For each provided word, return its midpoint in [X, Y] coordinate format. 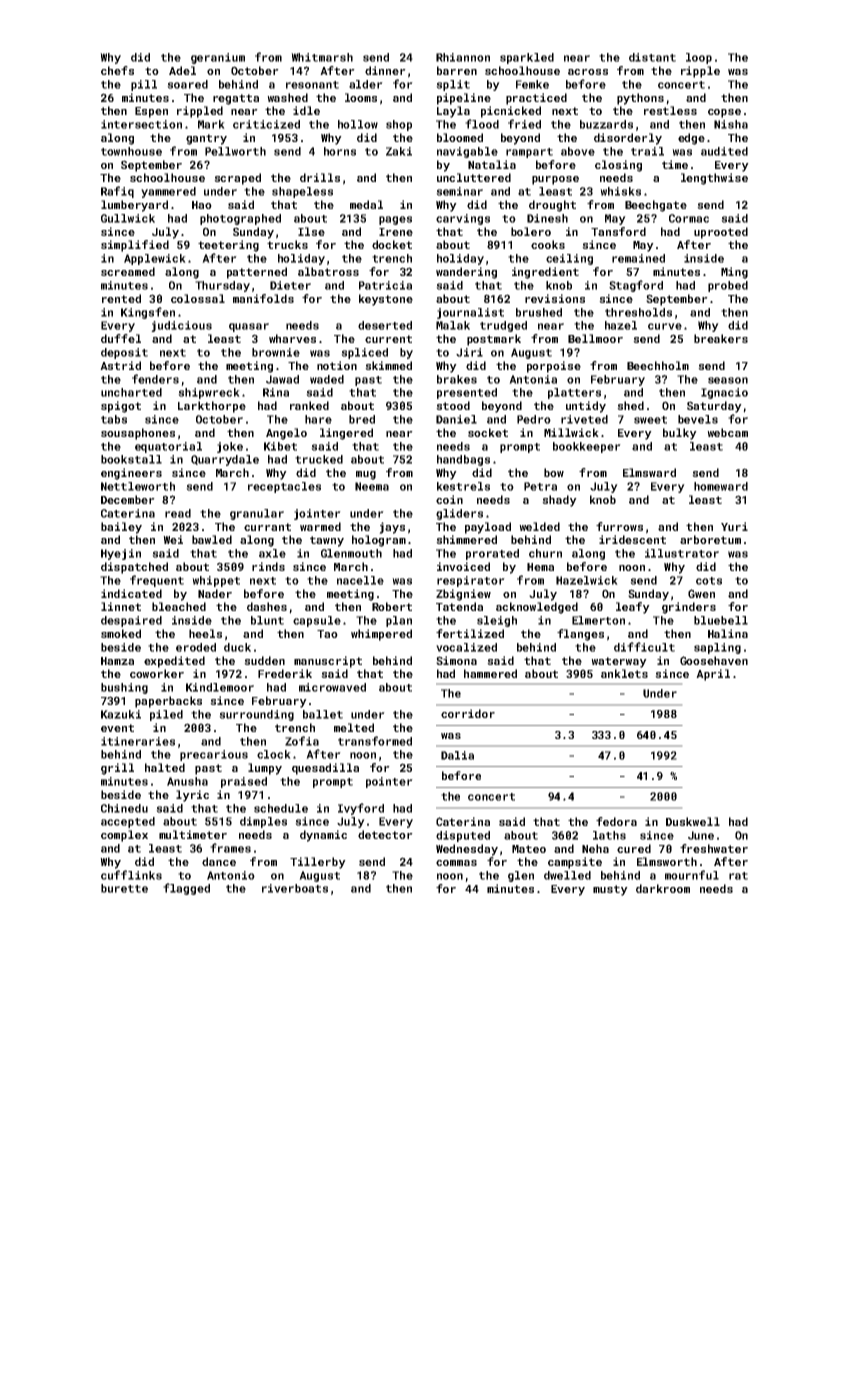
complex [124, 836]
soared [187, 84]
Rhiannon [463, 57]
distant [652, 57]
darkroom [663, 888]
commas [456, 863]
